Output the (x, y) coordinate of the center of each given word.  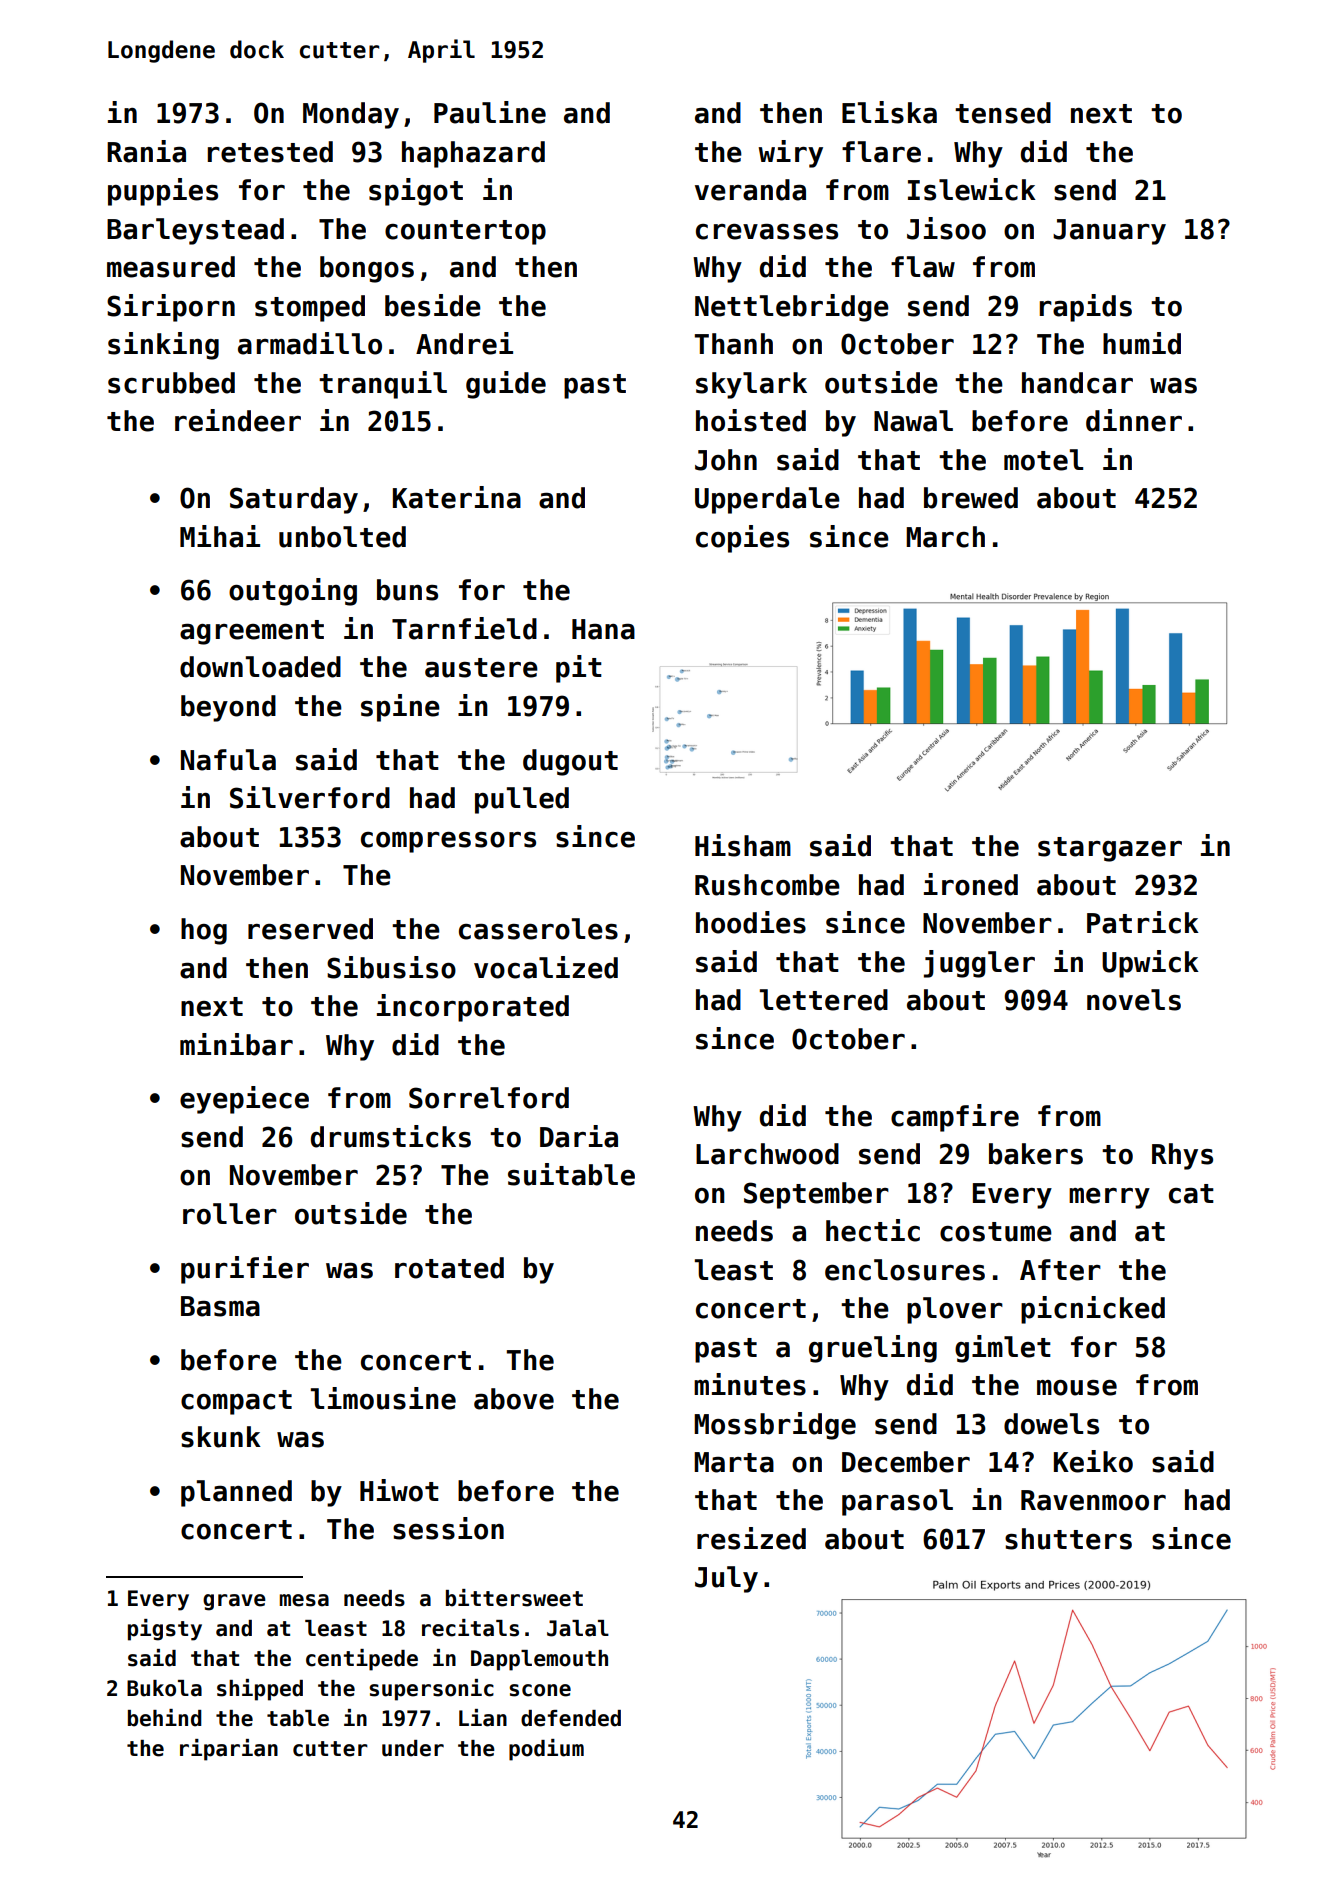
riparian (229, 1750)
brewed (971, 498)
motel (1043, 460)
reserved (310, 929)
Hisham (743, 845)
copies (742, 539)
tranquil (383, 385)
